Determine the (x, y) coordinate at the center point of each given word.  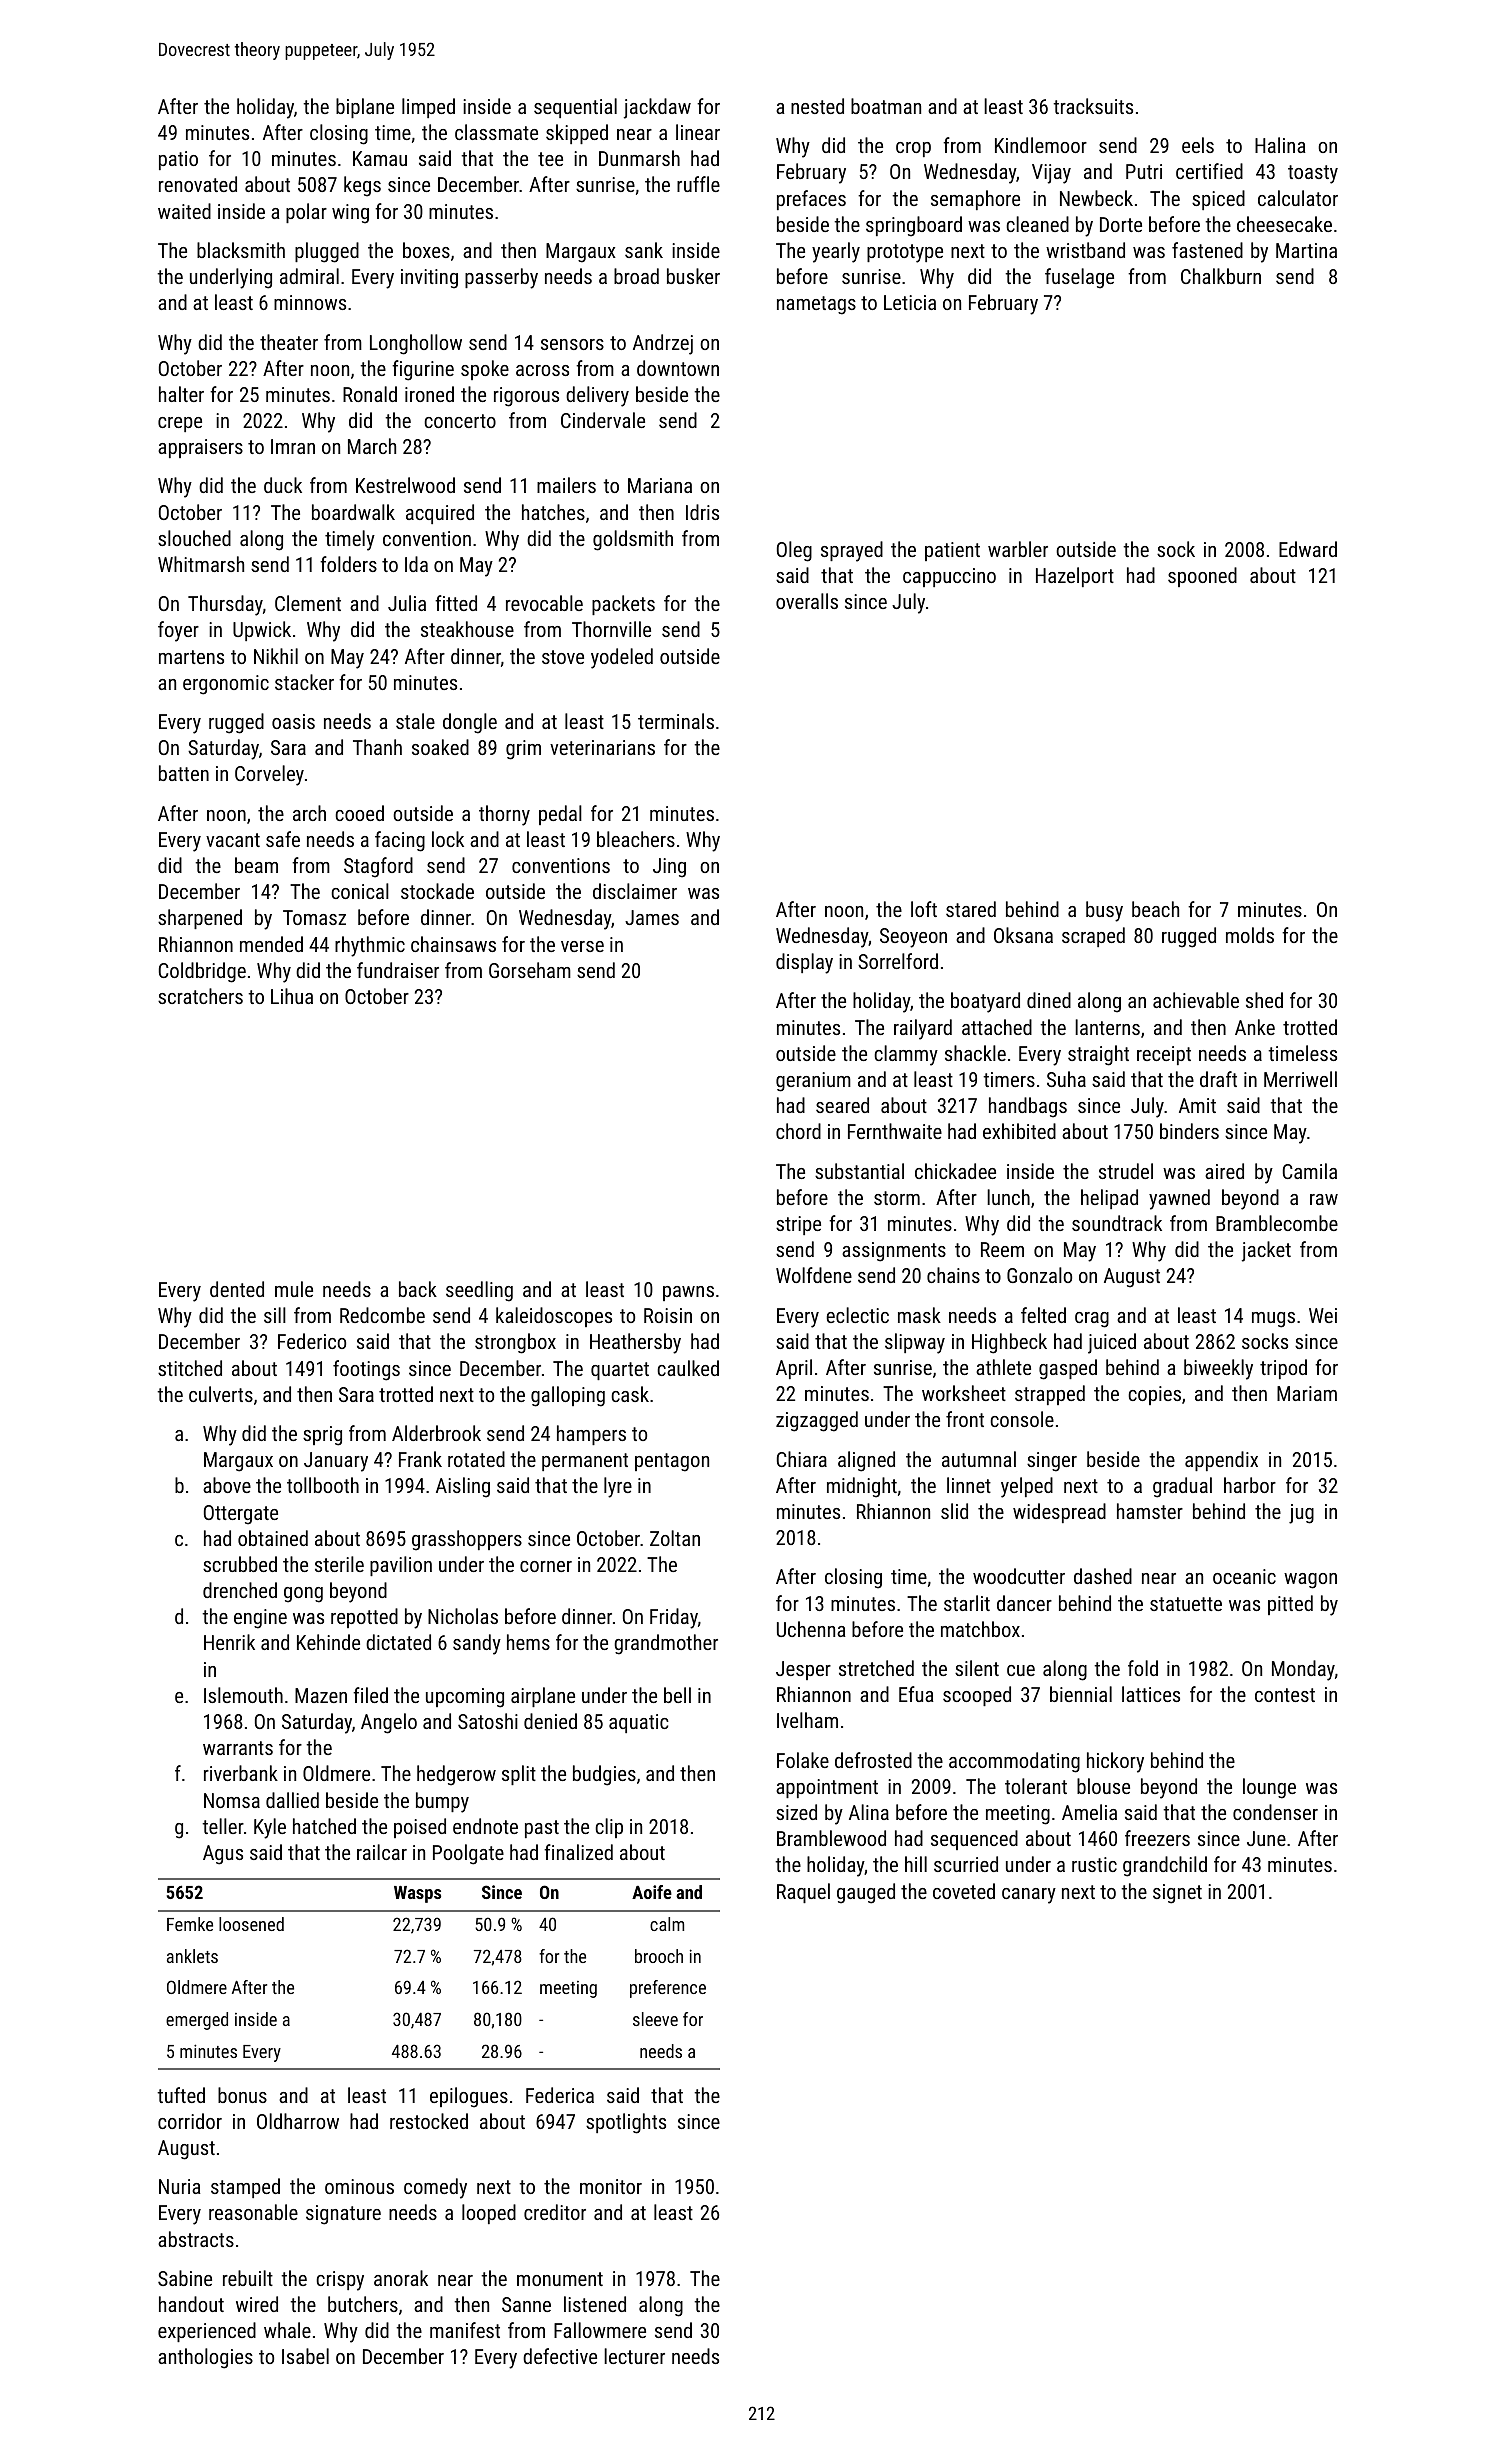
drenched (240, 1590)
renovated (198, 184)
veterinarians (602, 747)
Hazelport (1075, 577)
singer (1052, 1462)
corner (546, 1566)
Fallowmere (600, 2330)
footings (366, 1370)
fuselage (1079, 278)
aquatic (639, 1723)
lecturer (634, 2356)
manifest (465, 2330)
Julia (407, 603)
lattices (1151, 1694)
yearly (836, 252)
